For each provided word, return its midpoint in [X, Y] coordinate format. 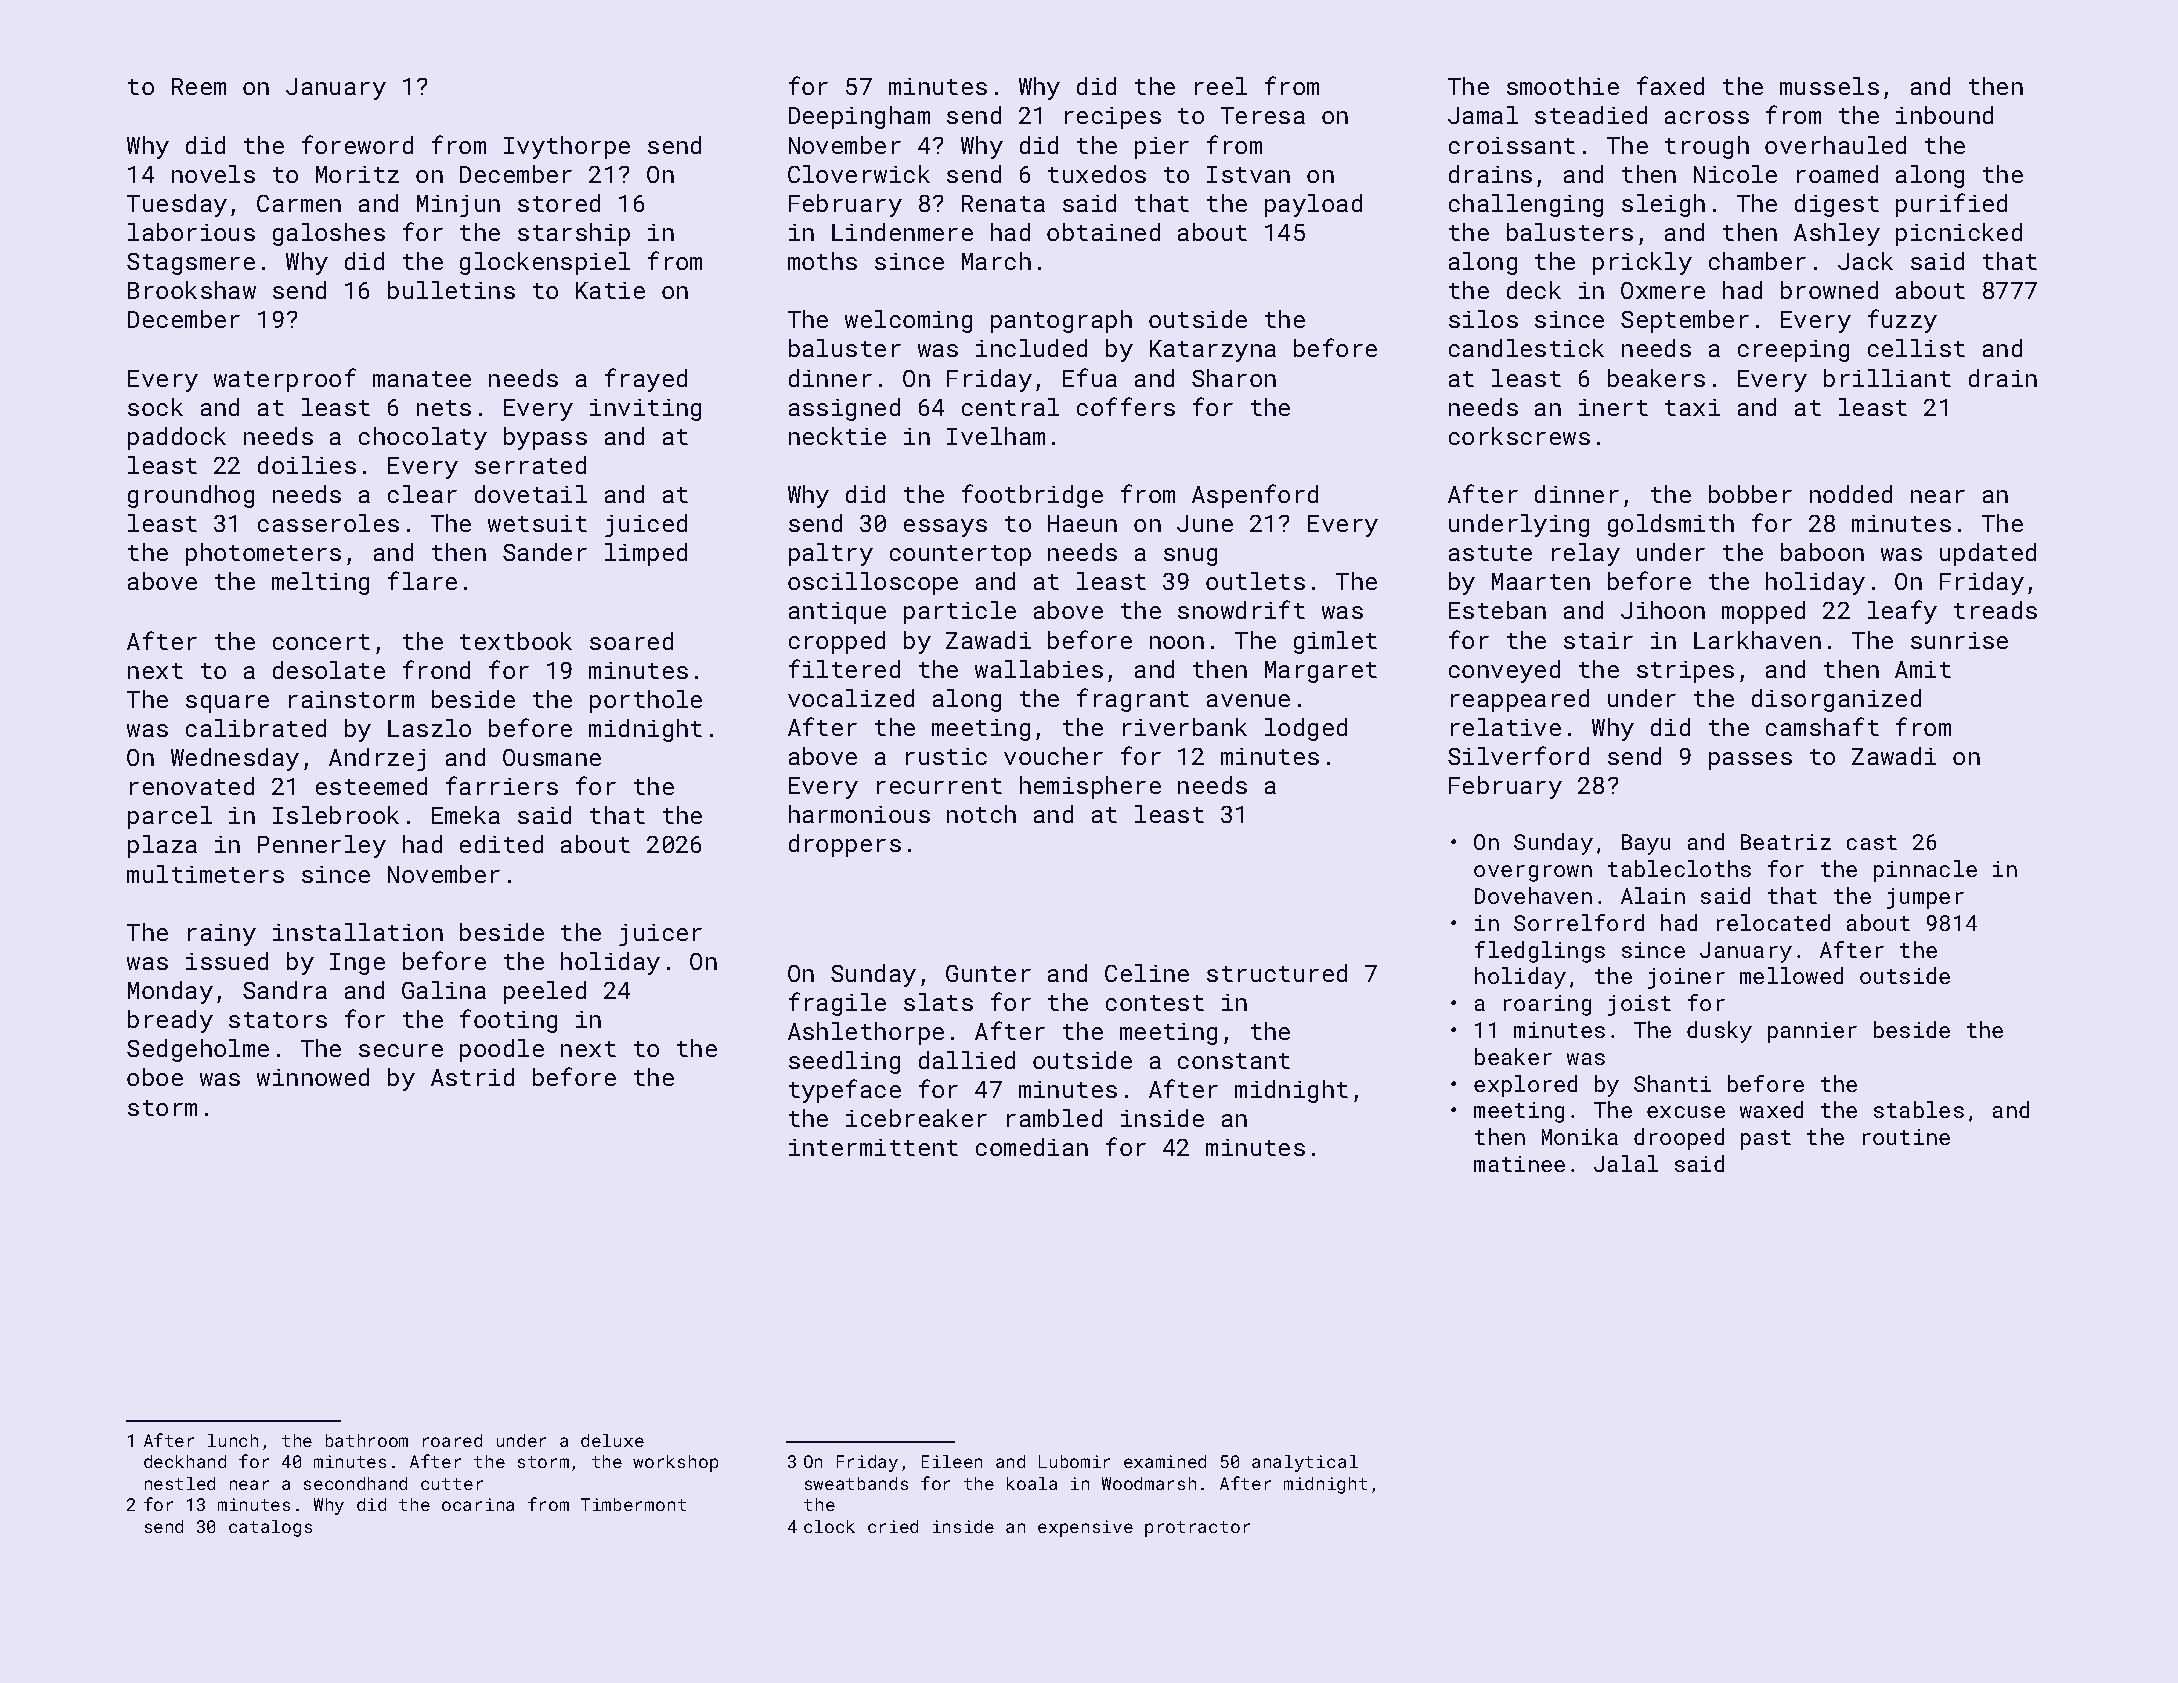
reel [1221, 86]
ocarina [478, 1504]
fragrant [1133, 700]
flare [422, 580]
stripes [1685, 672]
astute [1490, 553]
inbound [1944, 115]
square [227, 704]
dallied [967, 1060]
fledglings [1540, 952]
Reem [199, 86]
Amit [1923, 669]
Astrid [472, 1077]
